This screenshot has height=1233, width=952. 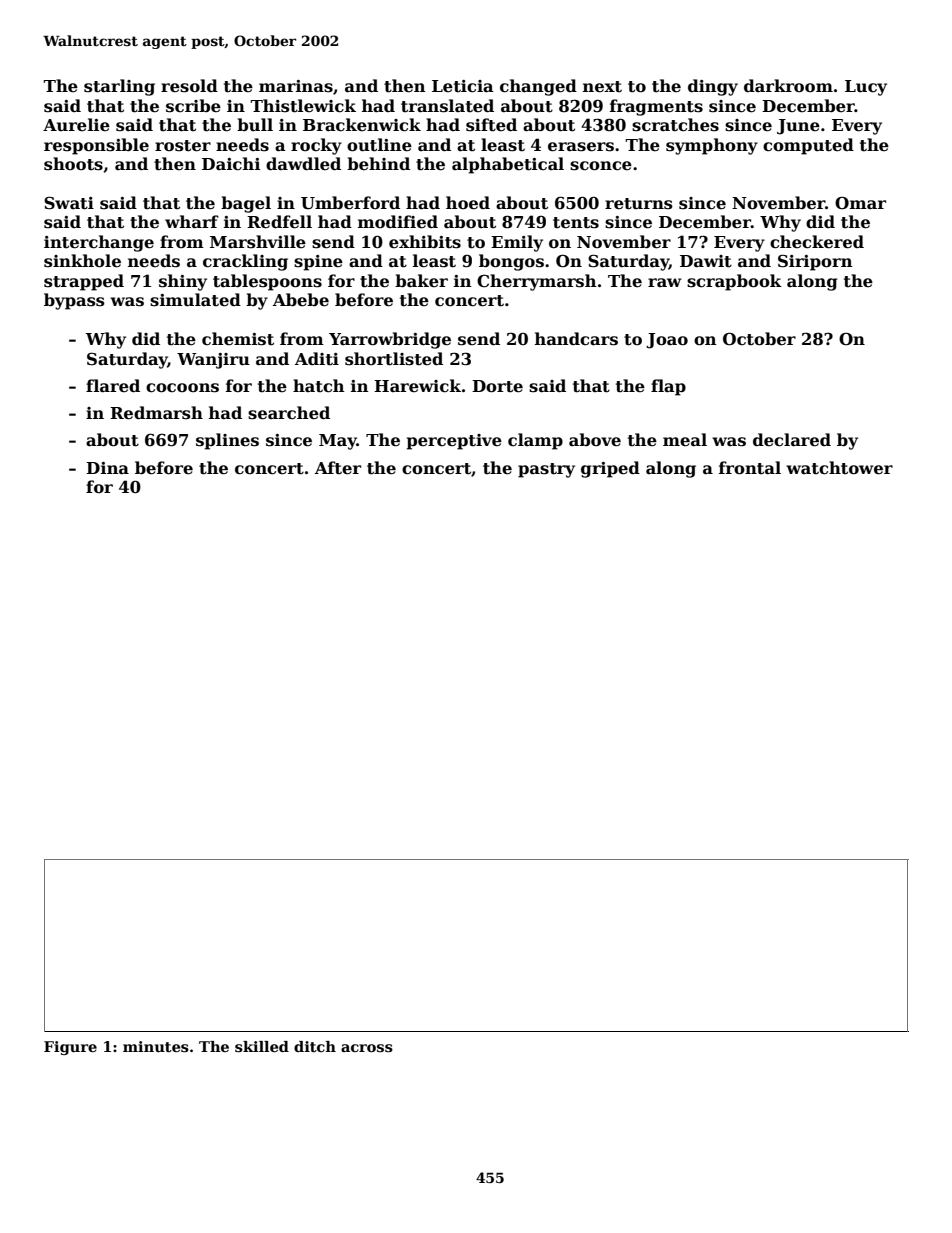 What do you see at coordinates (463, 86) in the screenshot?
I see `Leticia` at bounding box center [463, 86].
